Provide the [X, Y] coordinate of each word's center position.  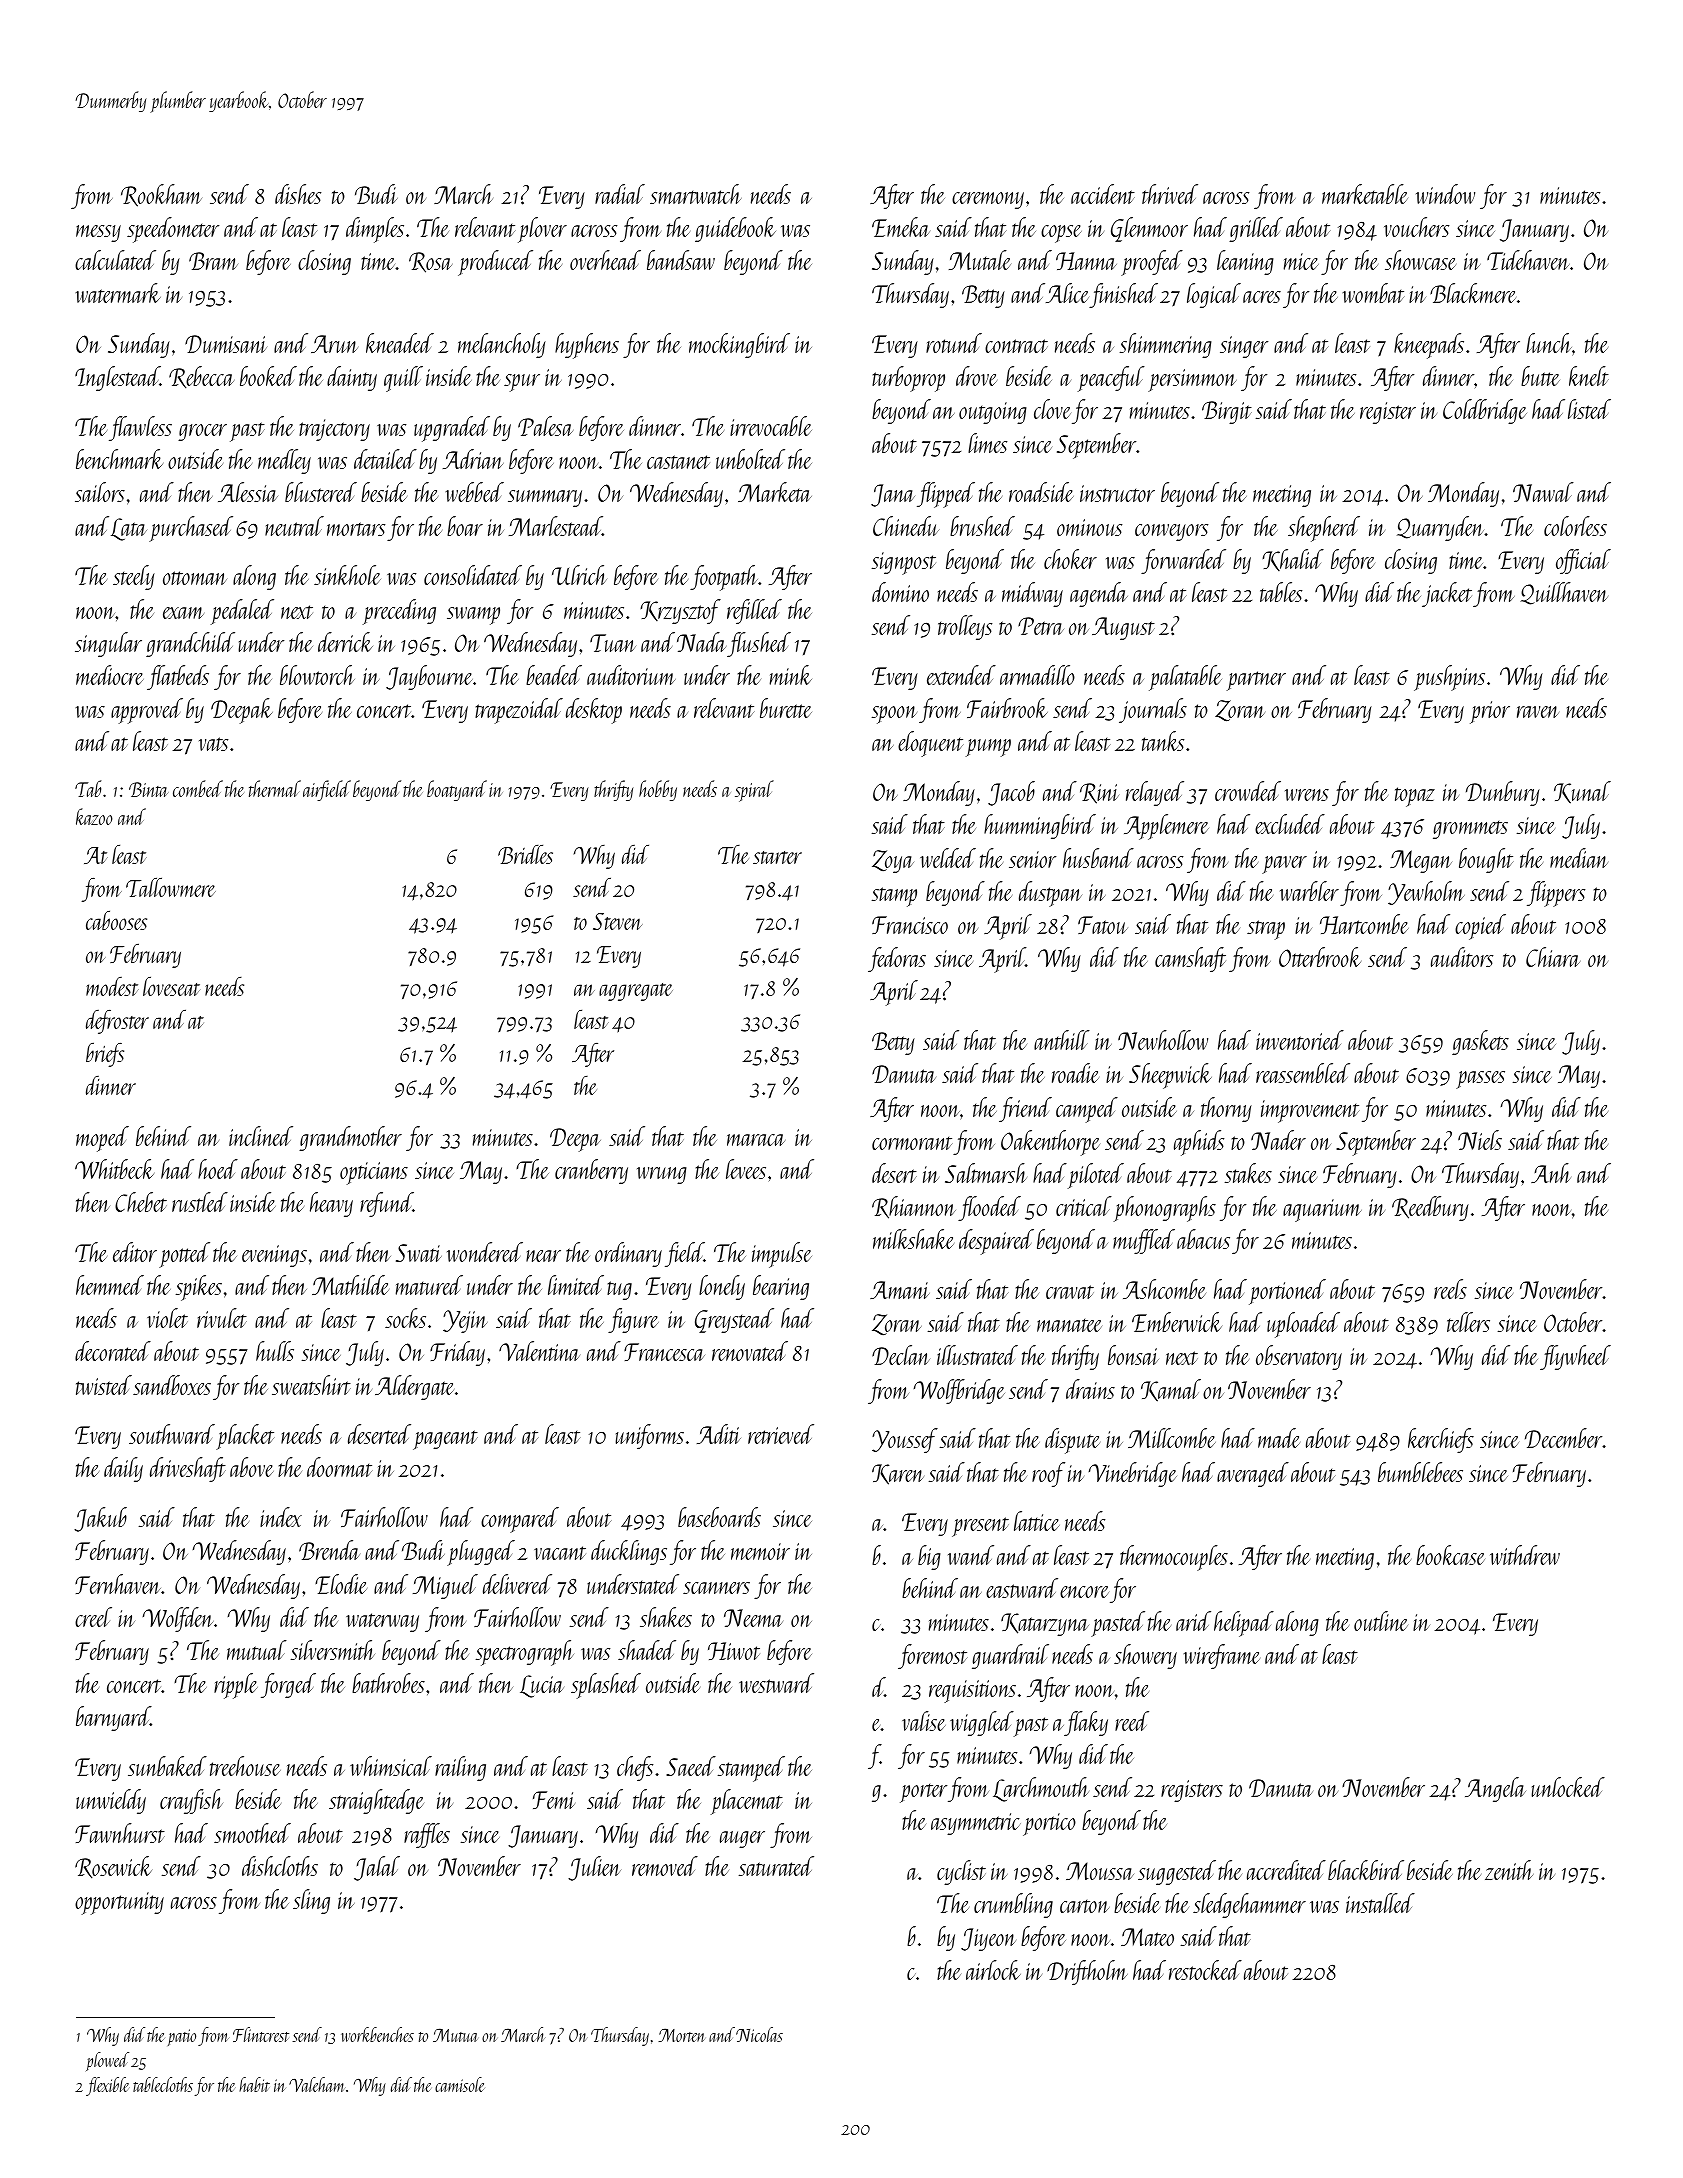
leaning [1245, 262]
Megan [1421, 861]
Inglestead [117, 378]
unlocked [1568, 1787]
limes [987, 443]
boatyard [457, 790]
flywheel [1575, 1357]
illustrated [977, 1355]
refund [386, 1204]
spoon [894, 715]
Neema [753, 1618]
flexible [108, 2086]
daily [123, 1469]
